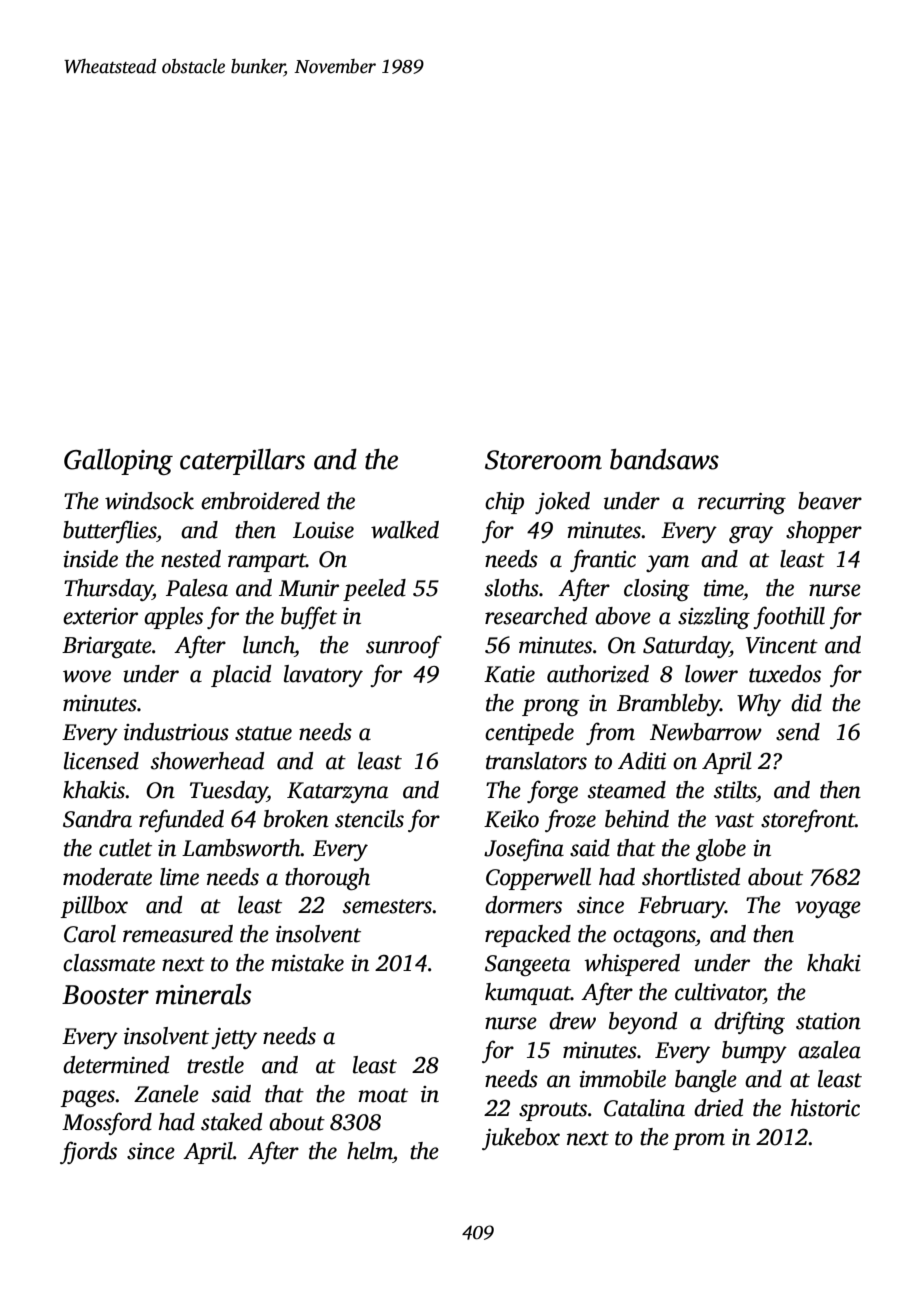 The height and width of the image is (1311, 924). What do you see at coordinates (118, 461) in the image?
I see `Galloping` at bounding box center [118, 461].
